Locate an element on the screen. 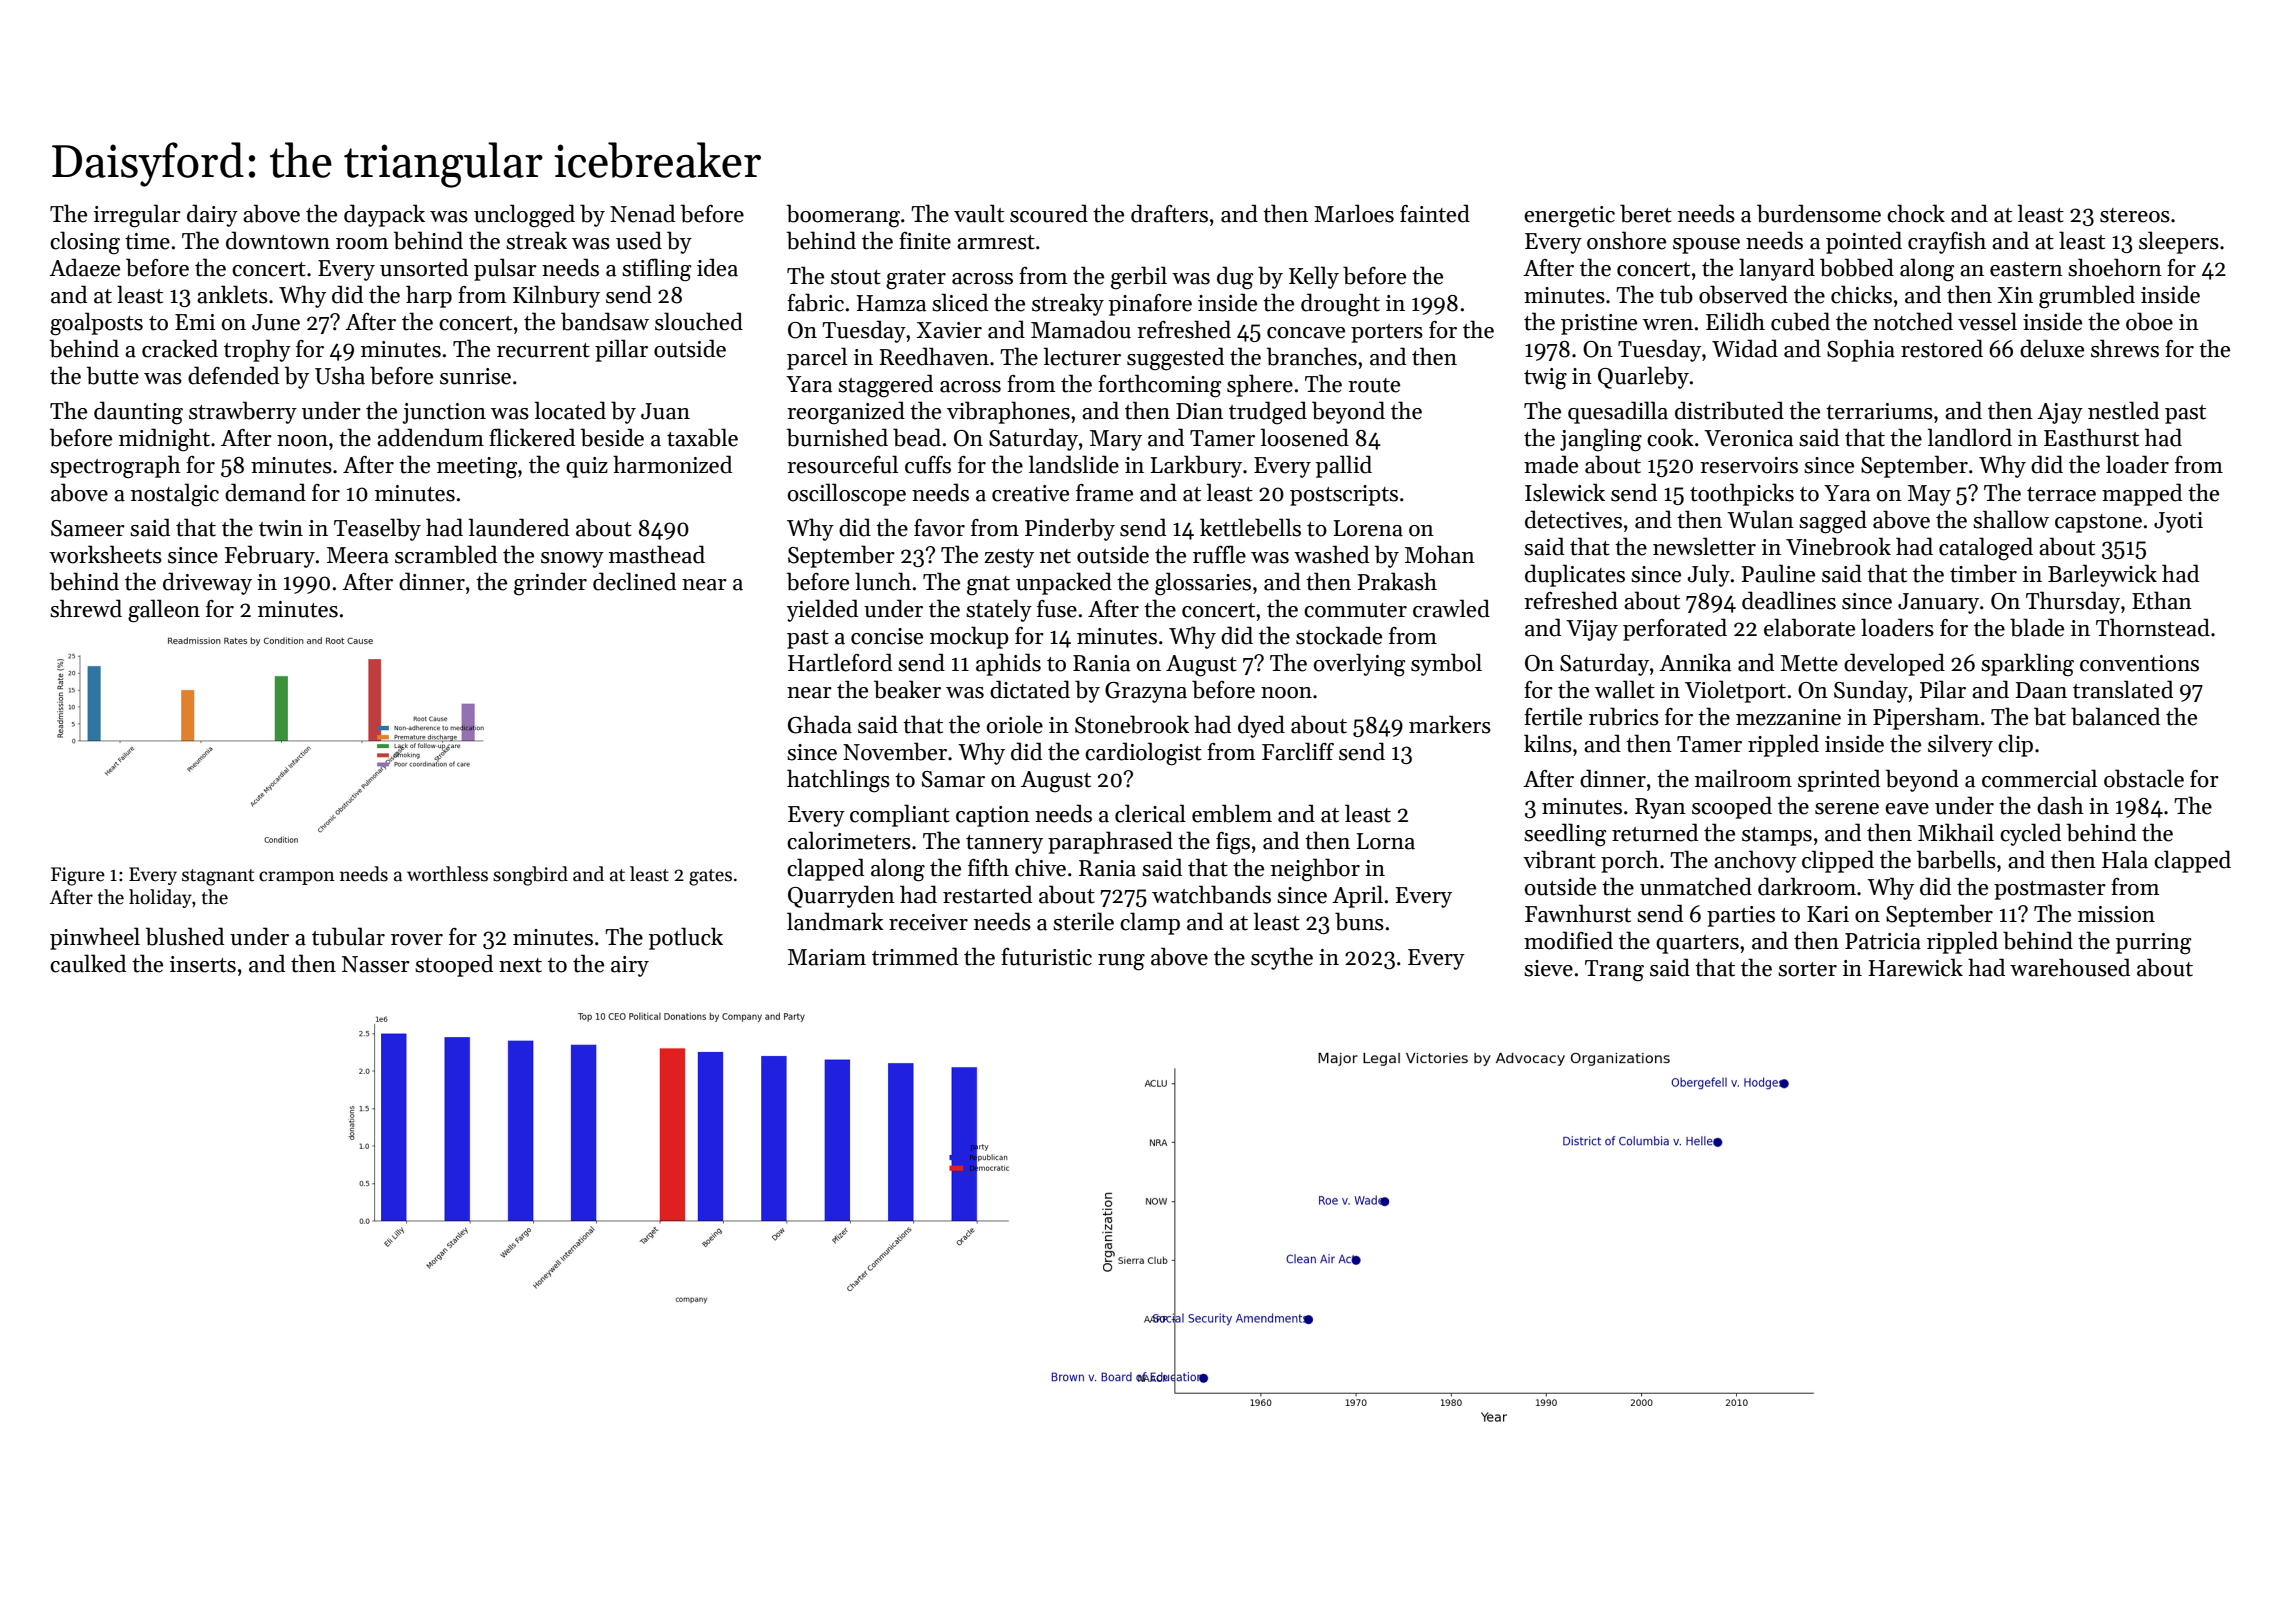 The width and height of the screenshot is (2282, 1614). Marloes is located at coordinates (1354, 213).
